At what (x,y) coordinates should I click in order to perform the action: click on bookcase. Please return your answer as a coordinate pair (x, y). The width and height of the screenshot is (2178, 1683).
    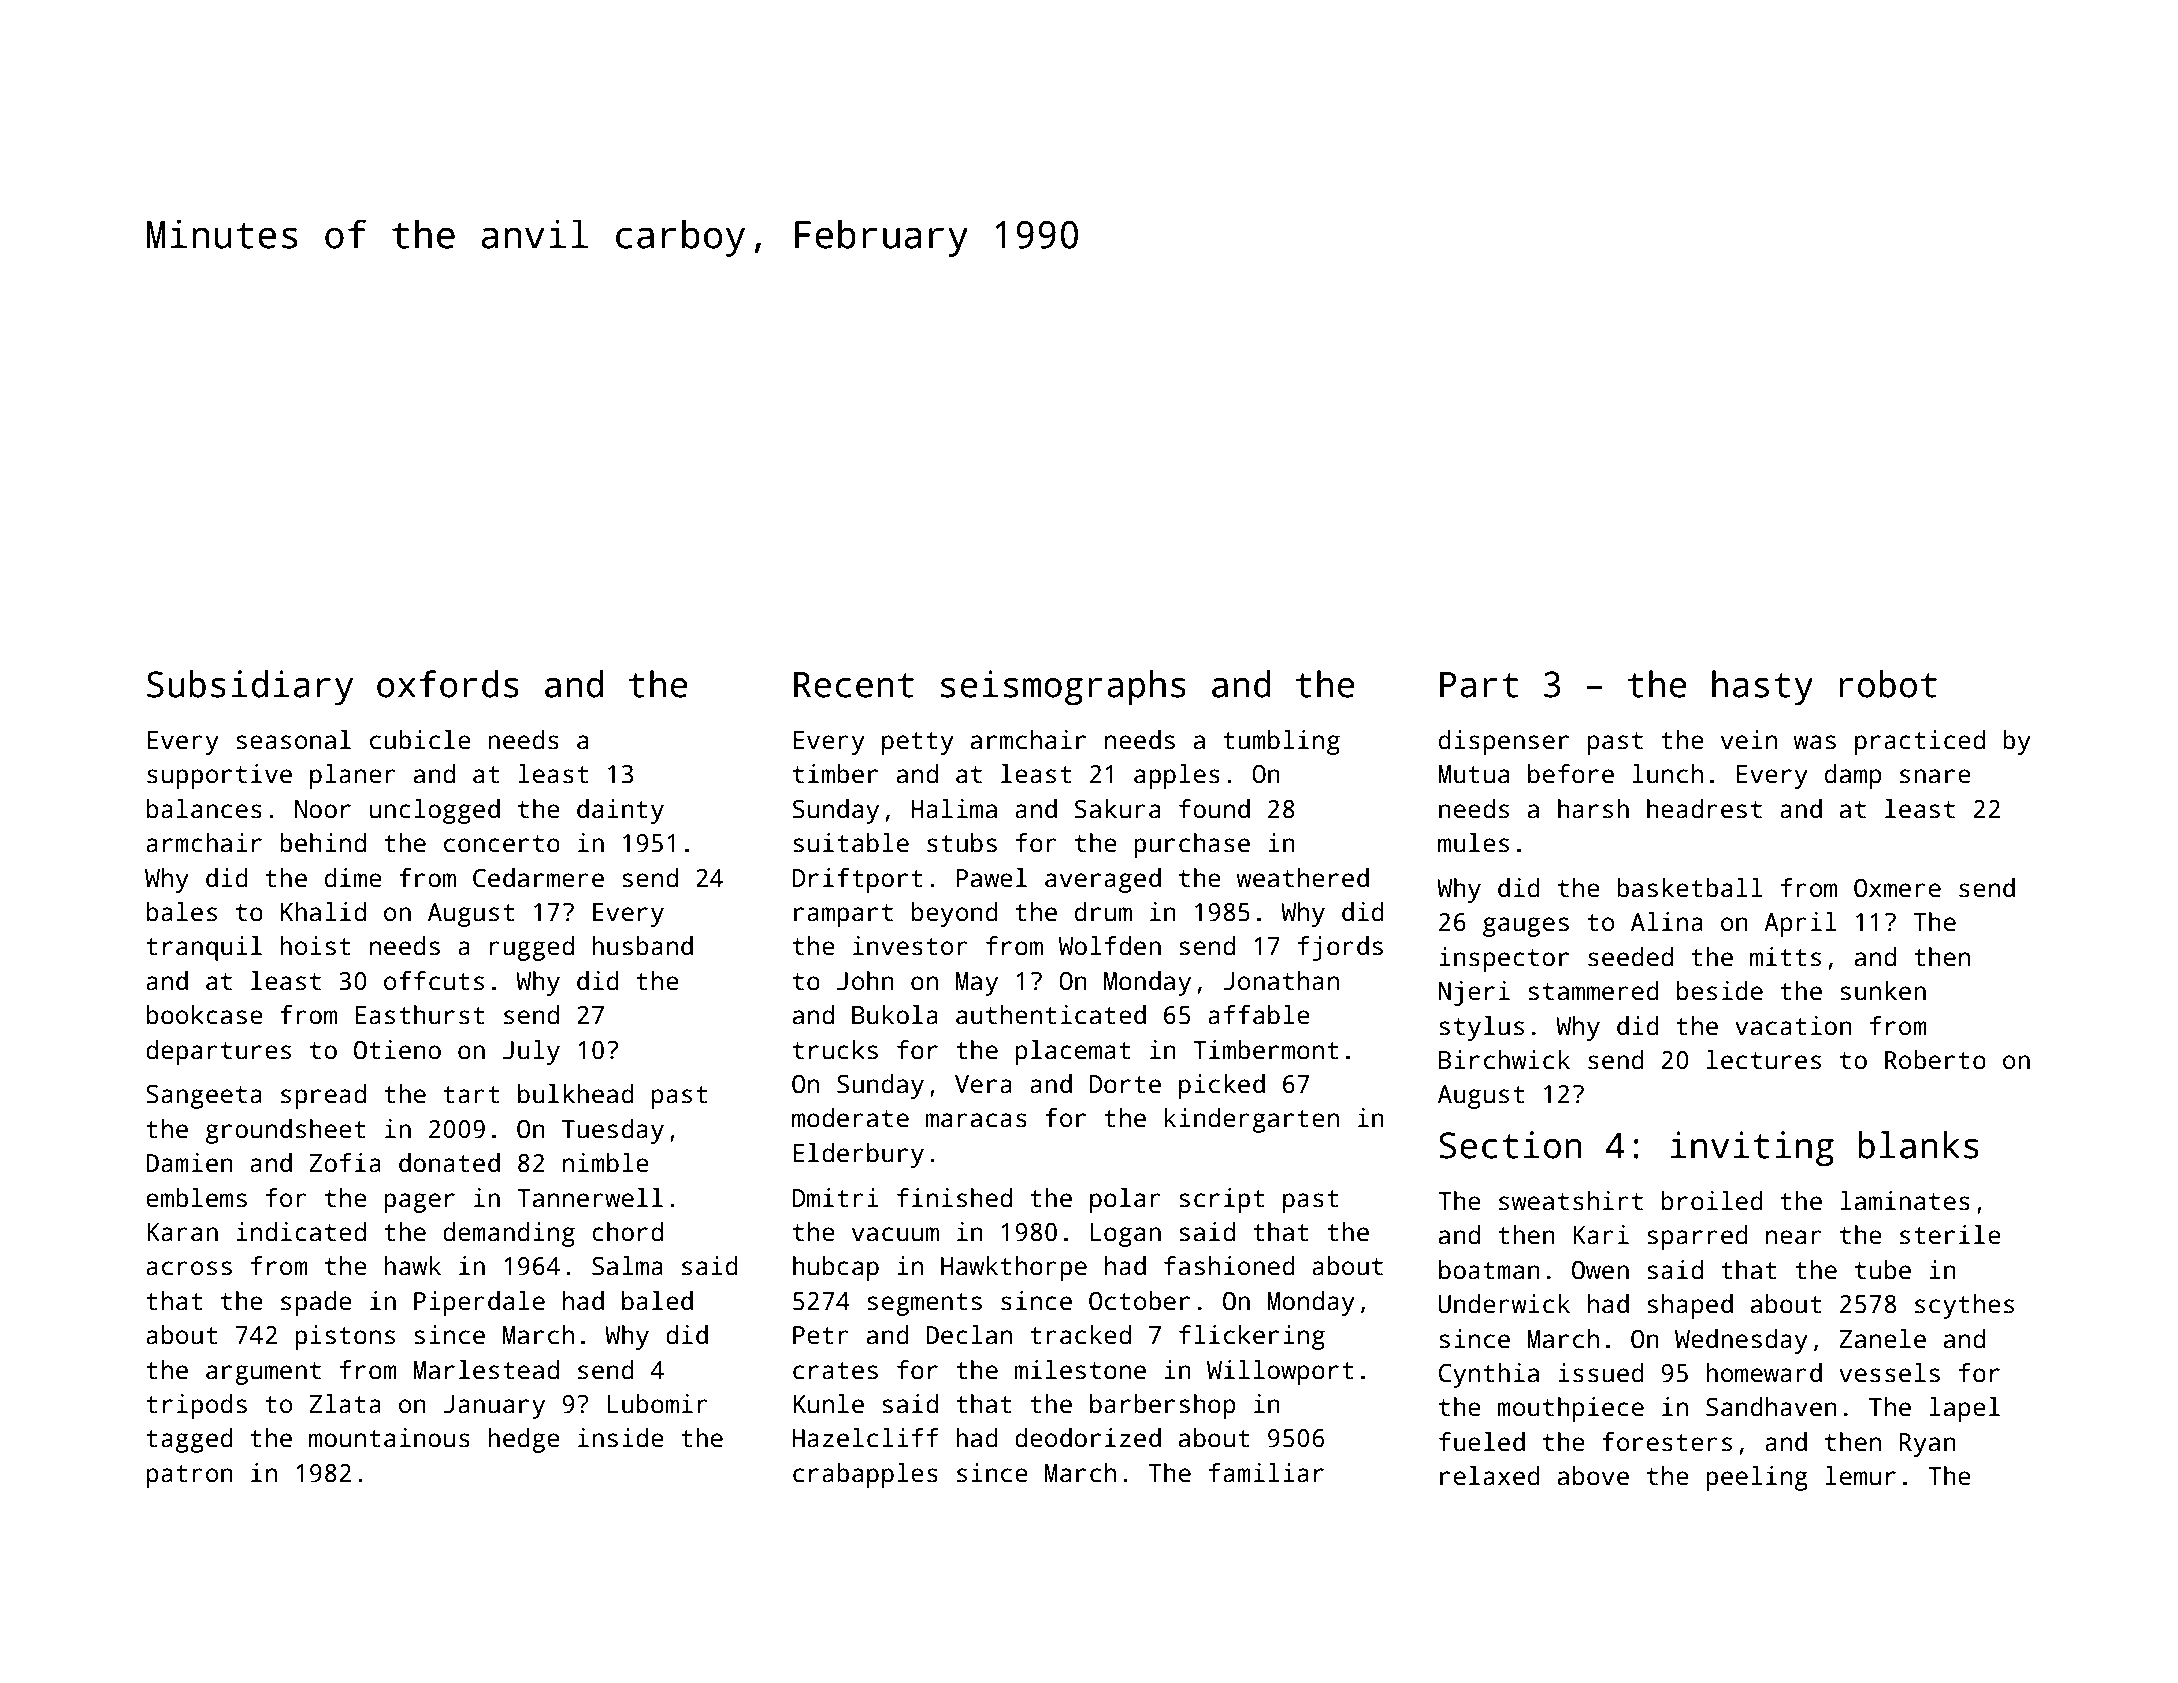
    Looking at the image, I should click on (205, 1015).
